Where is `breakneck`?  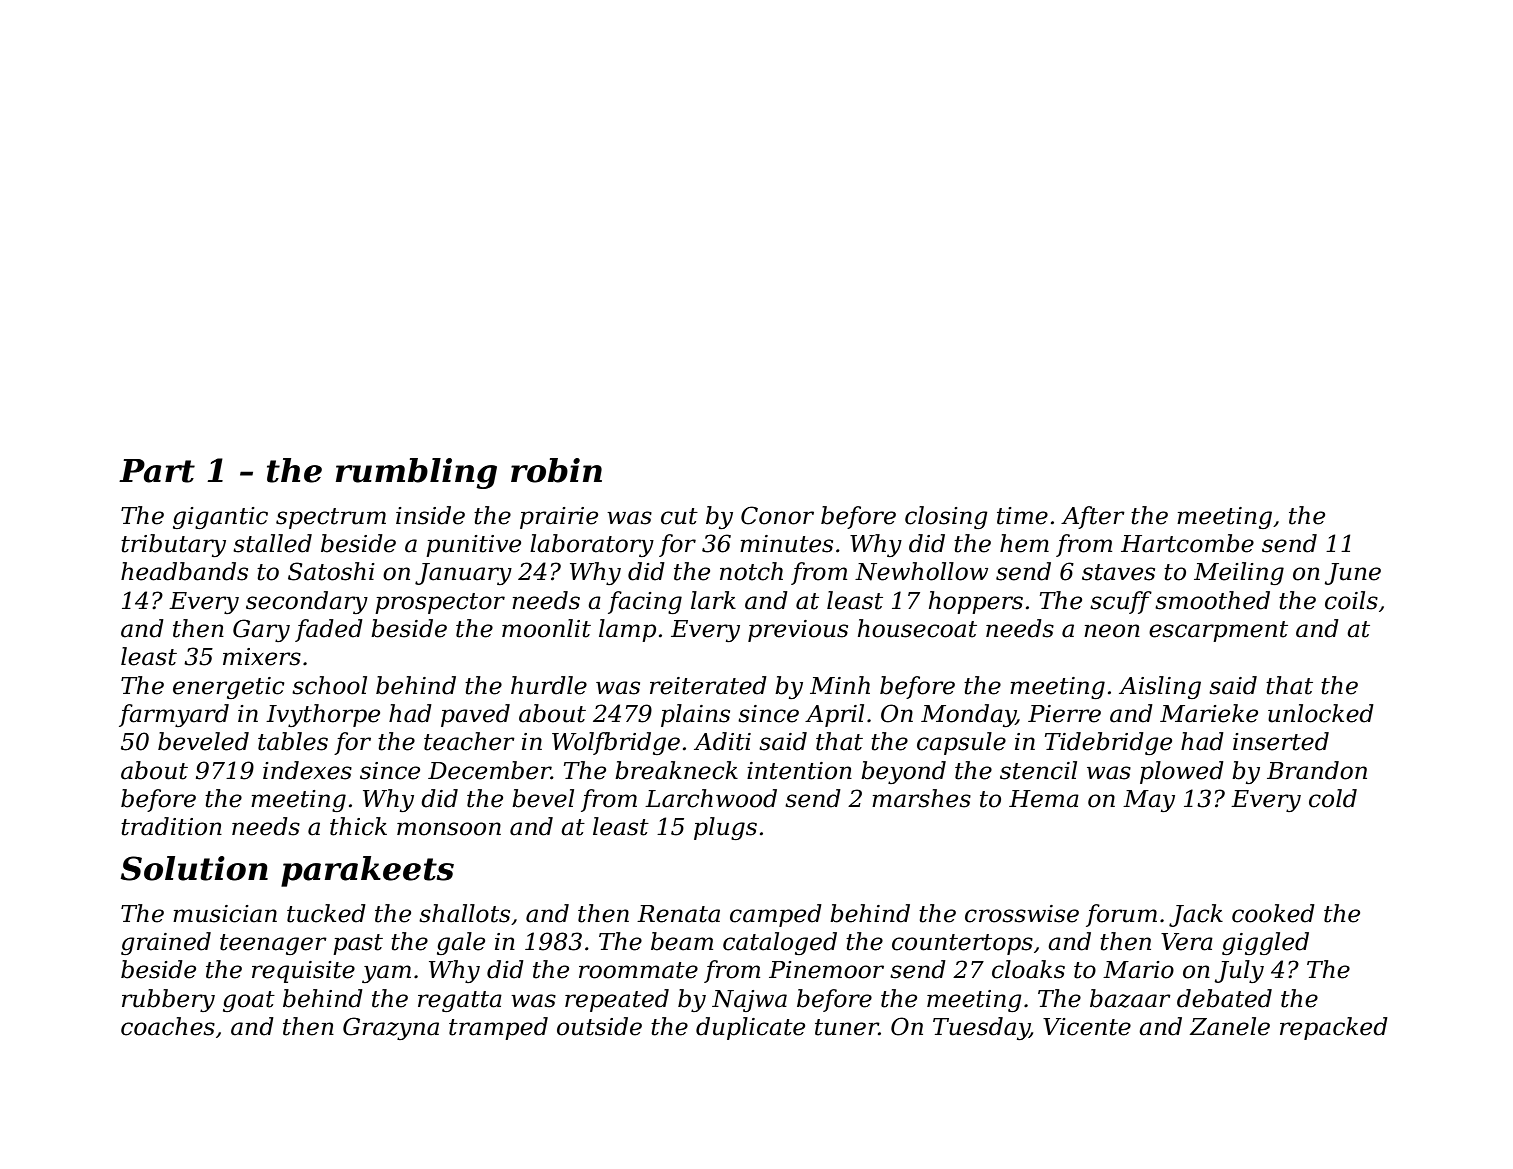 breakneck is located at coordinates (676, 770).
